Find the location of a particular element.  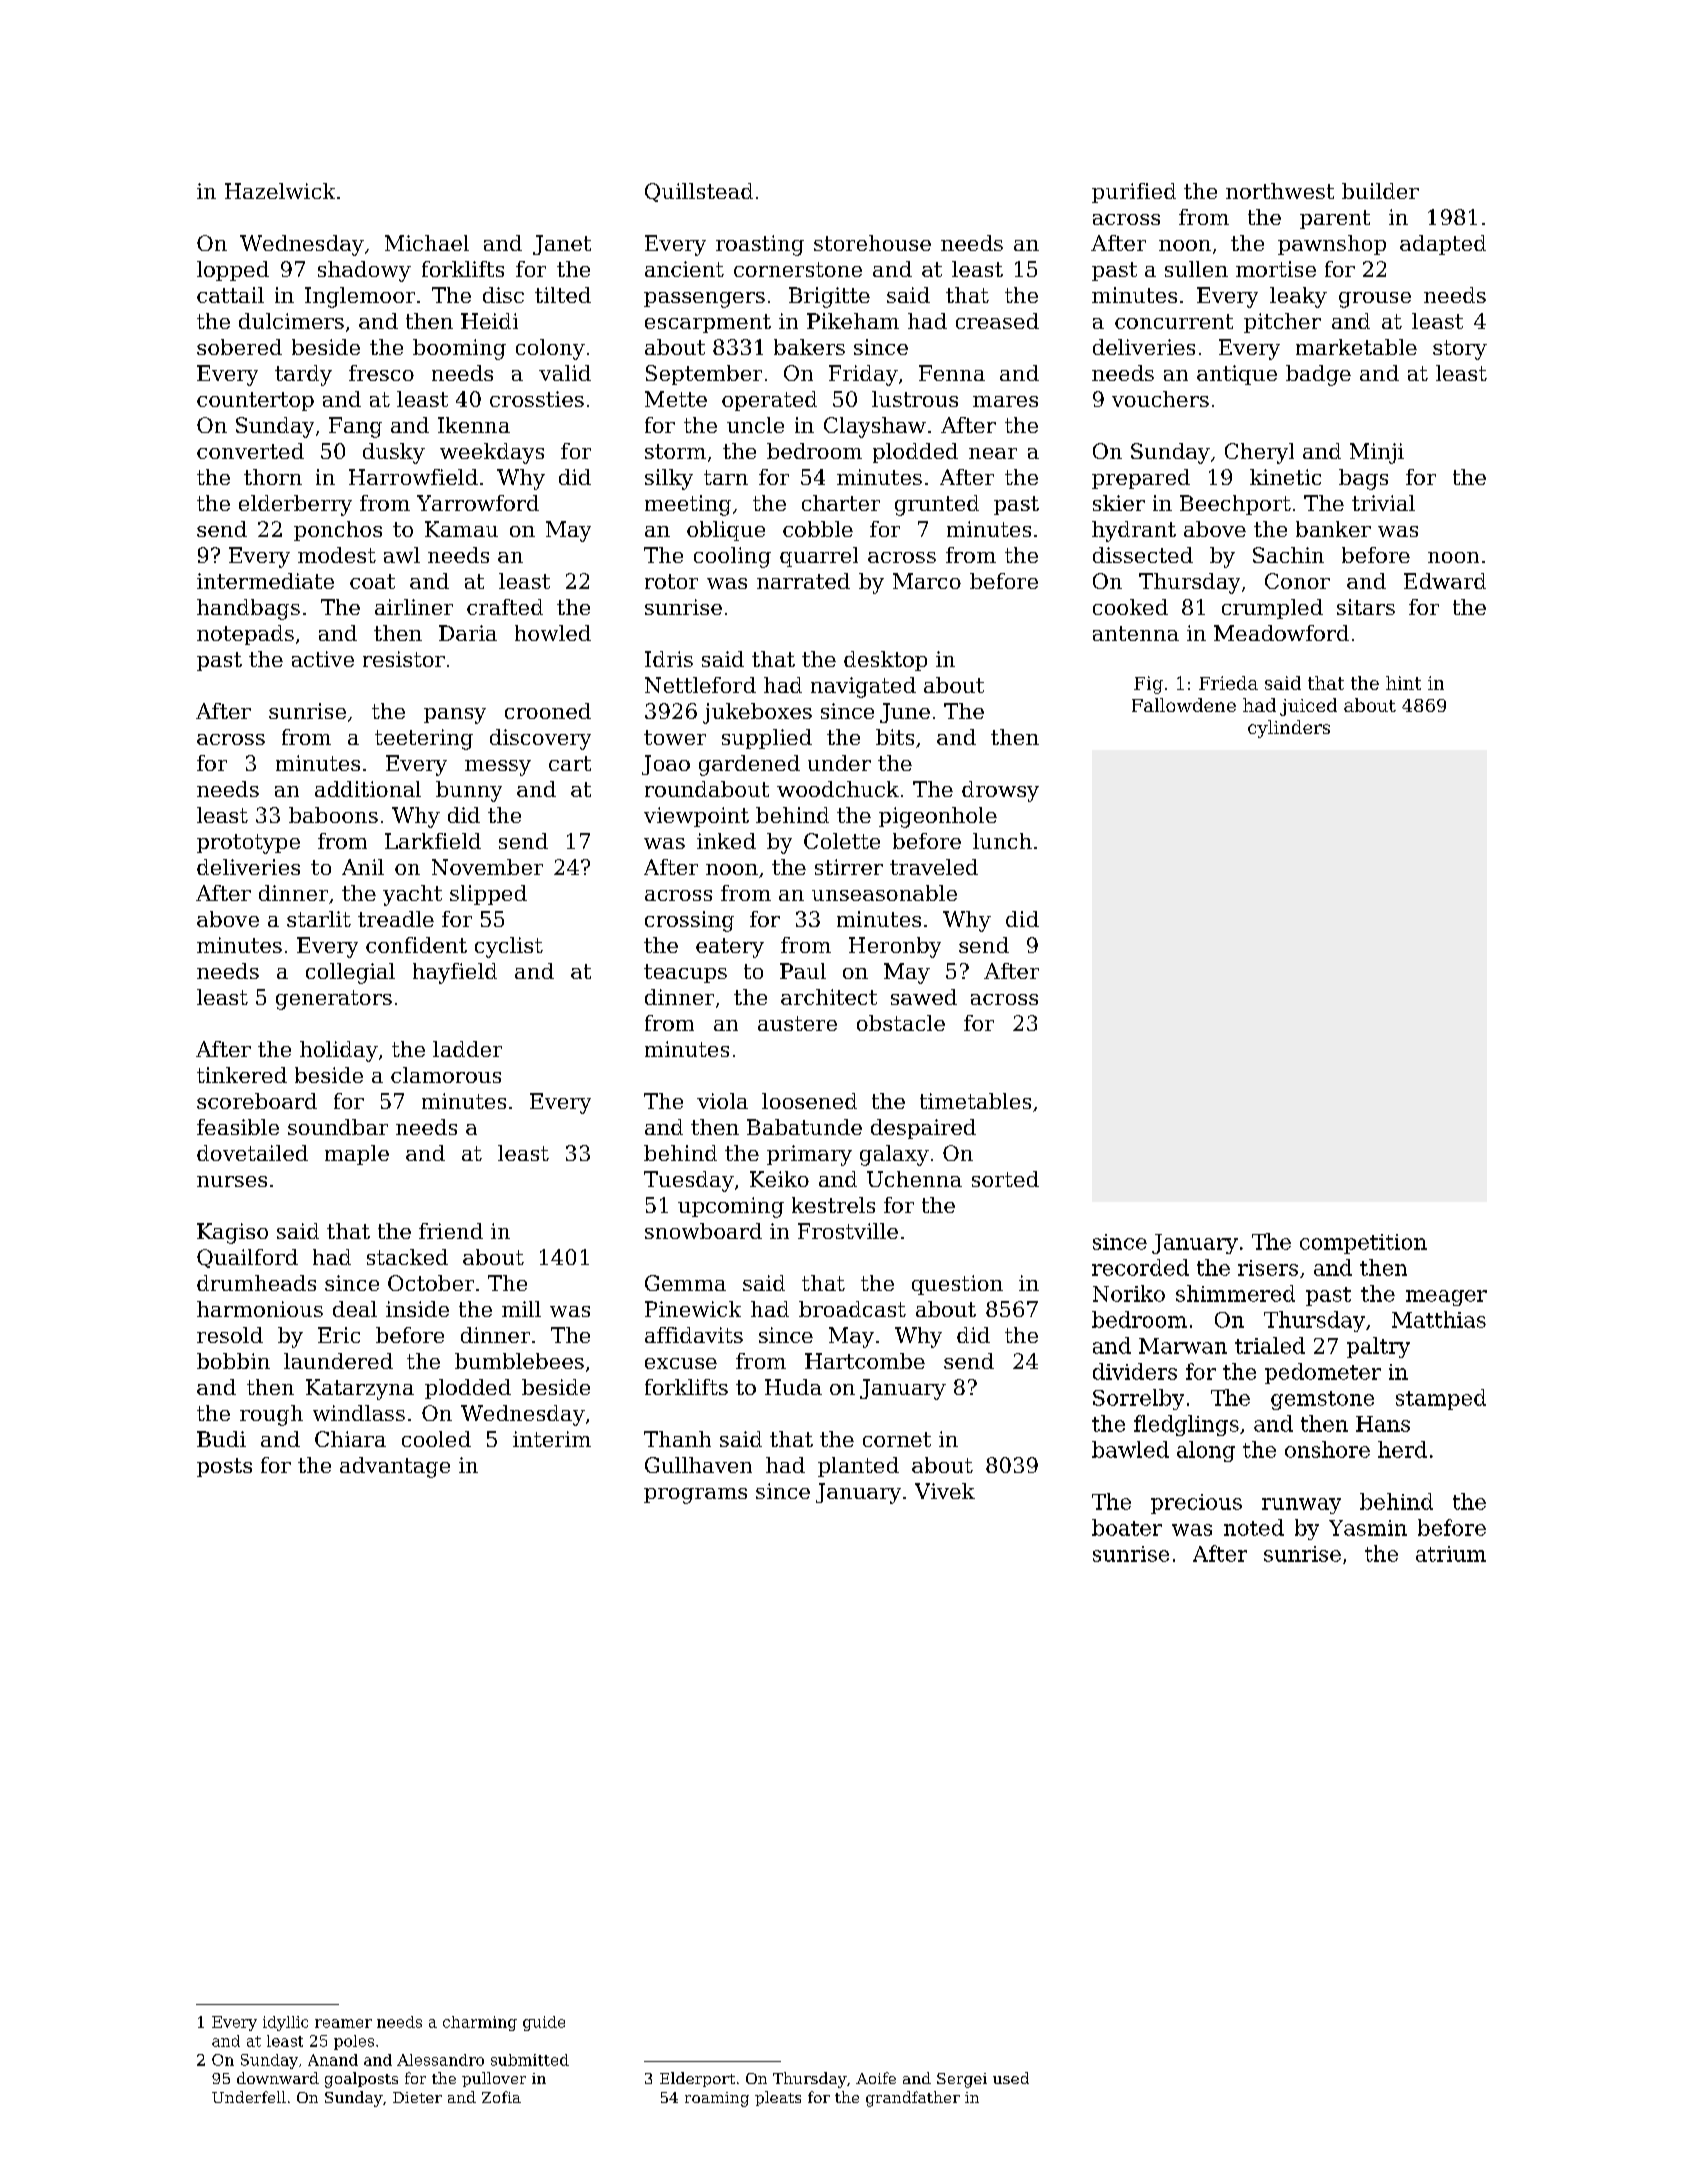

intermediate is located at coordinates (265, 581).
